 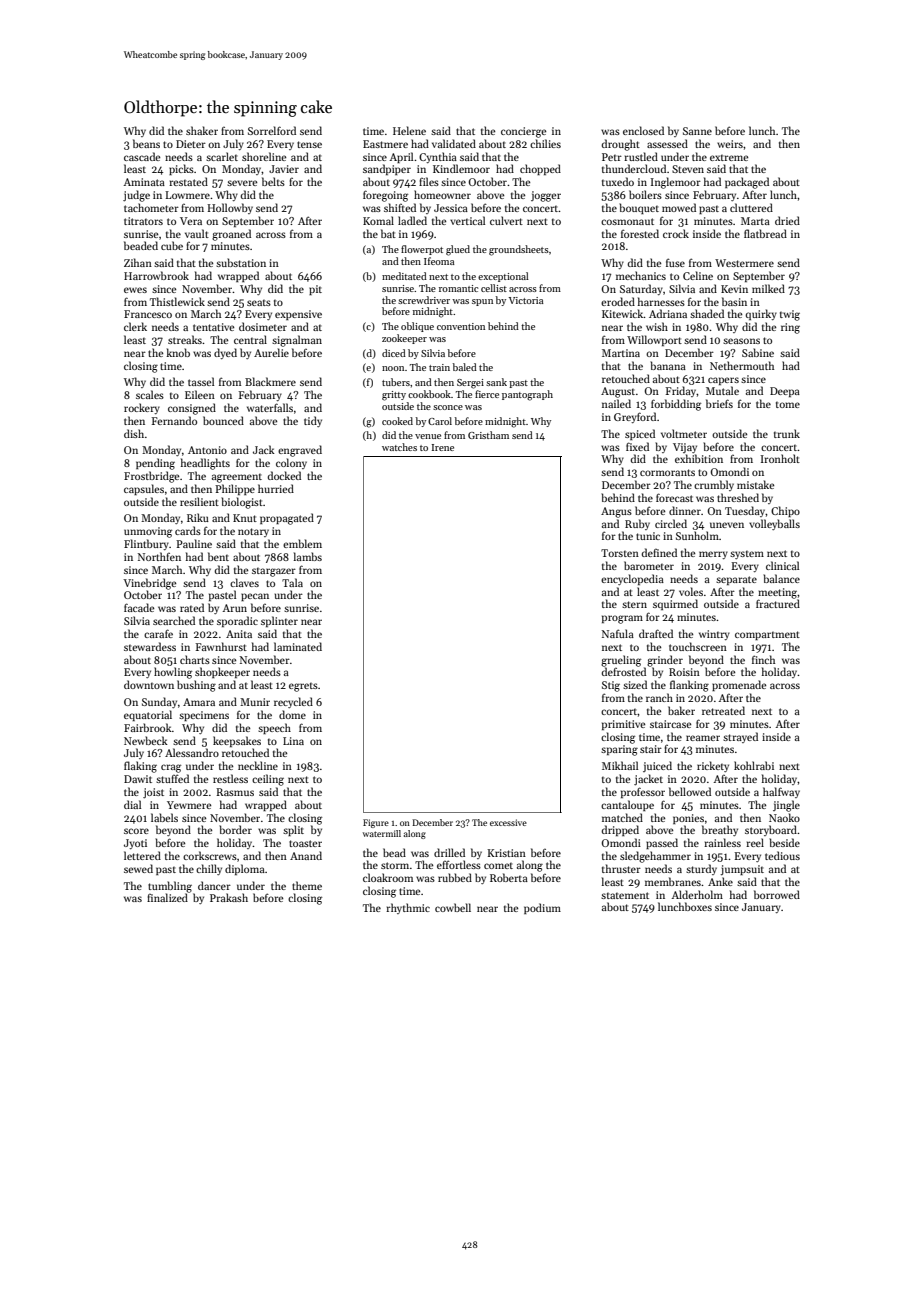 What do you see at coordinates (632, 579) in the screenshot?
I see `encyclopedia` at bounding box center [632, 579].
